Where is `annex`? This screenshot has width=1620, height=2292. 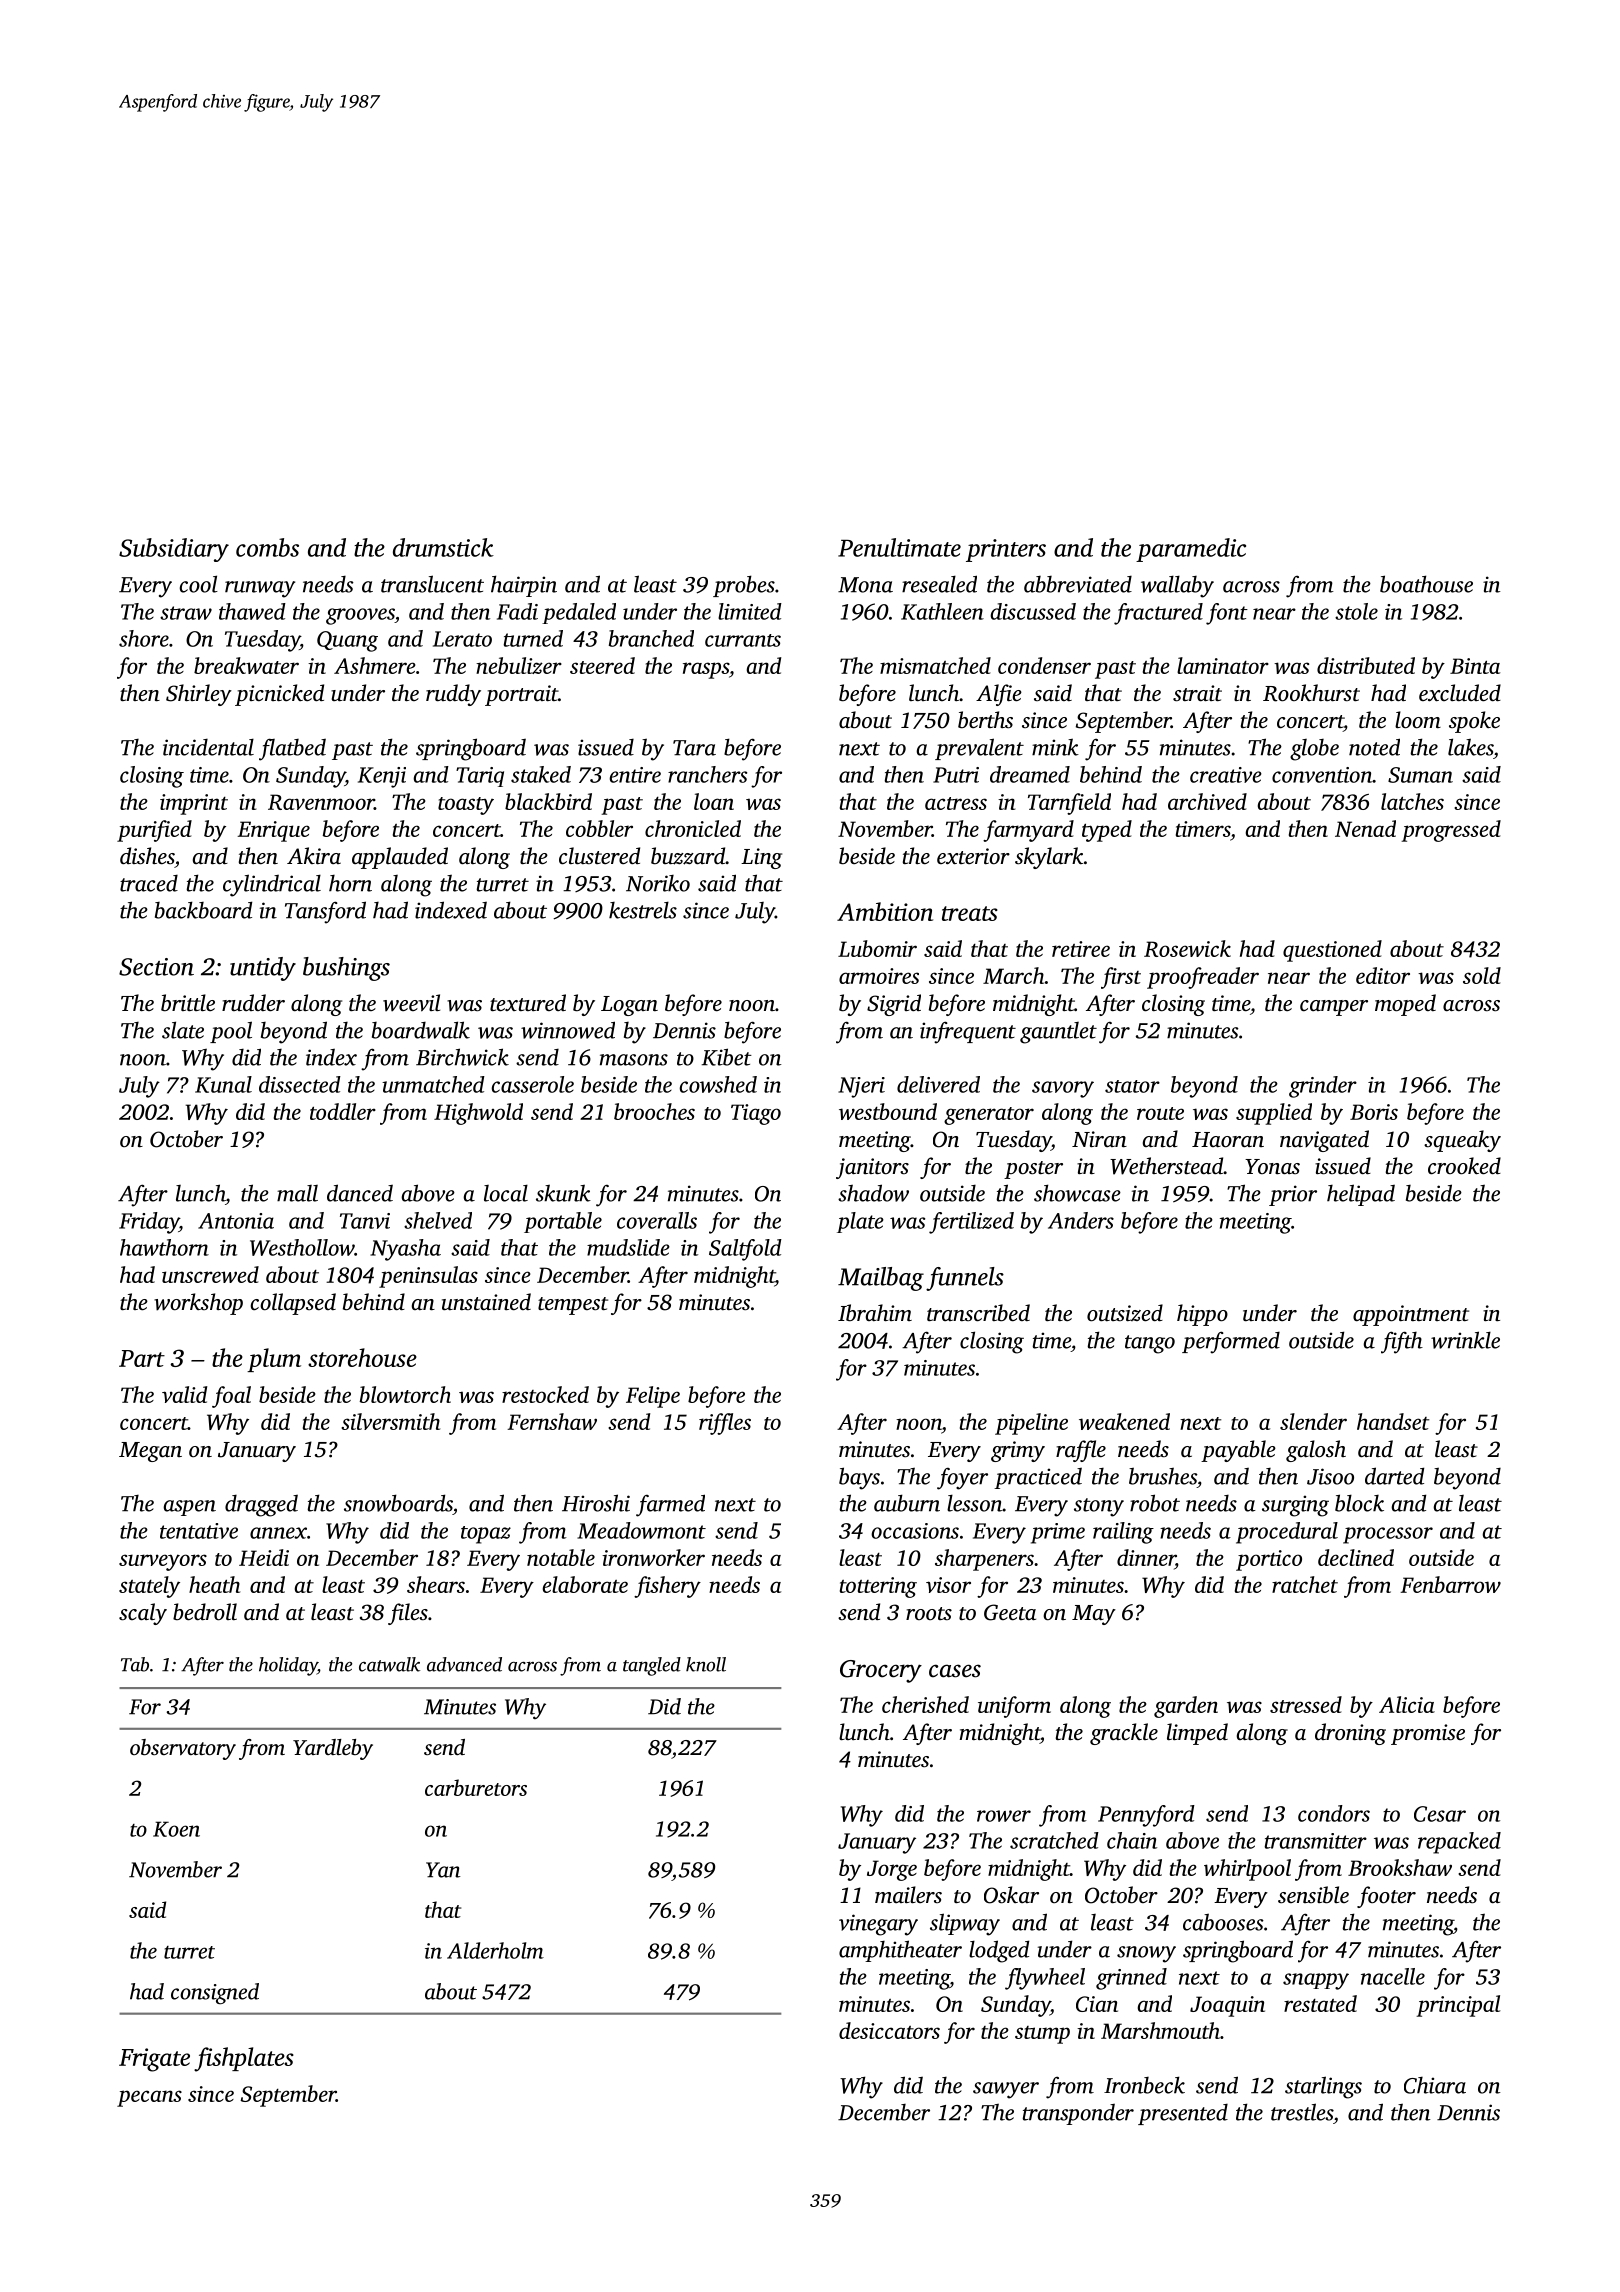
annex is located at coordinates (278, 1533).
